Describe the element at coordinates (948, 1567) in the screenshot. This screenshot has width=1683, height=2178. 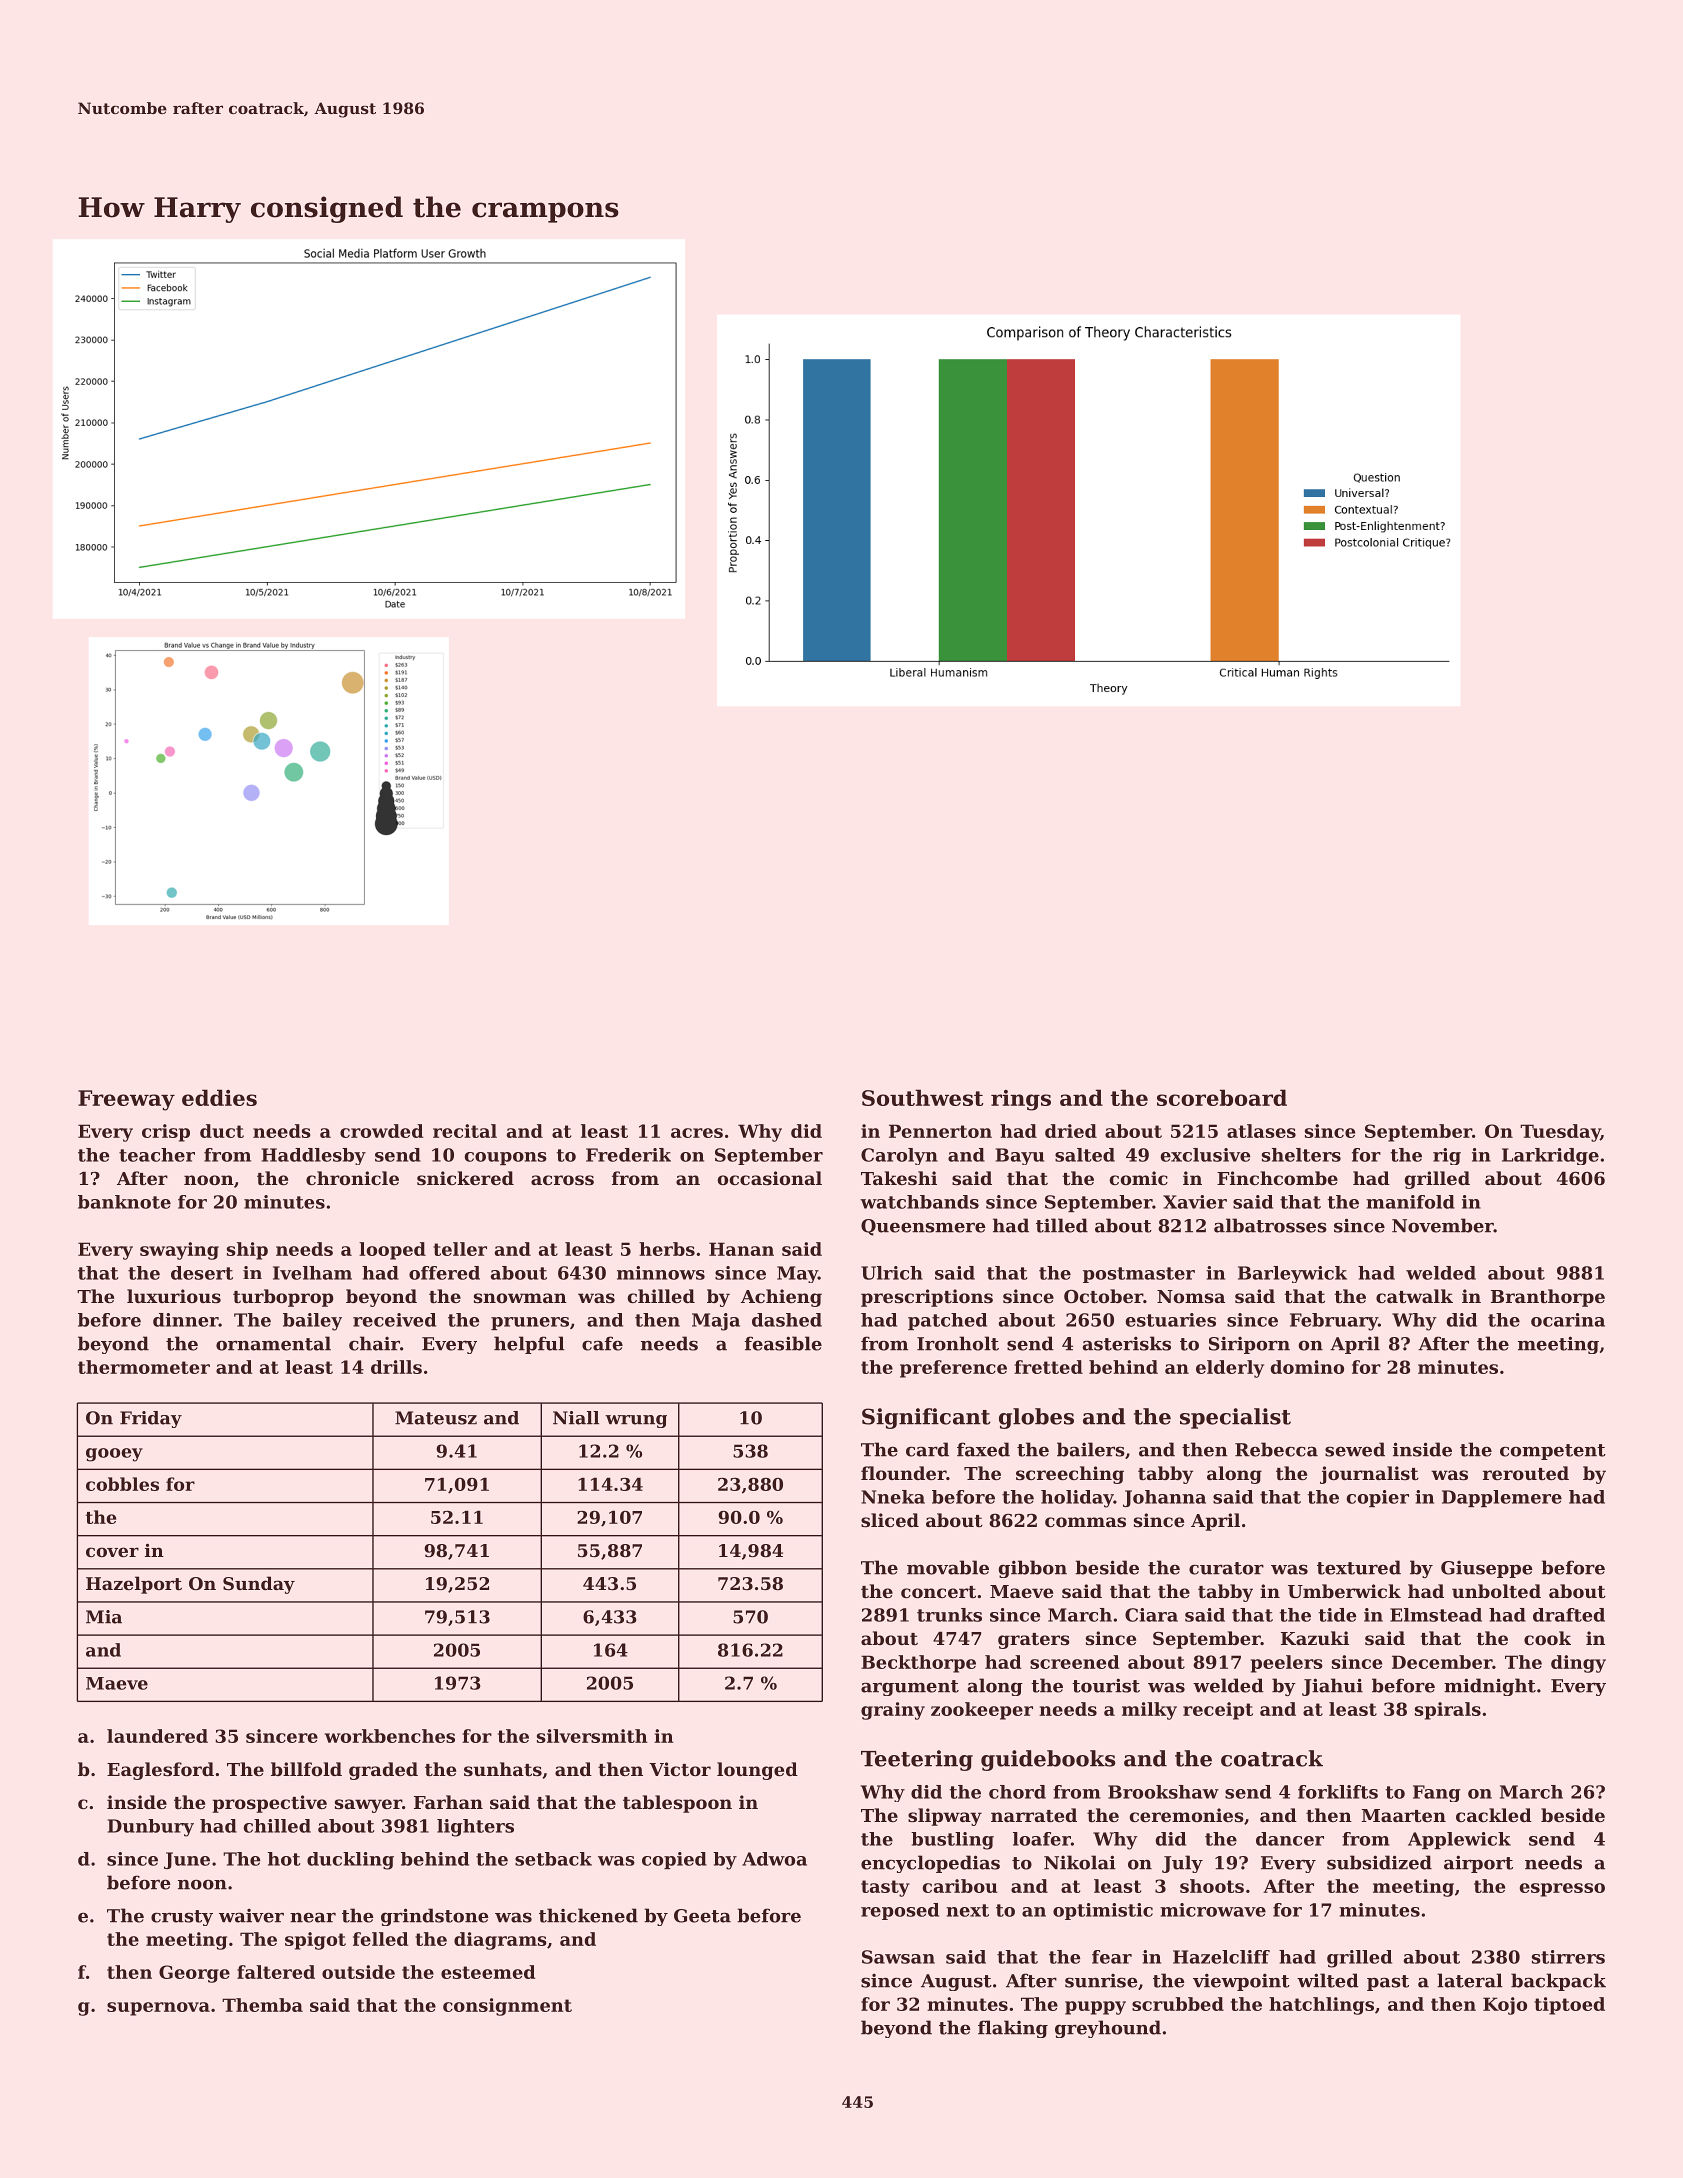
I see `movable` at that location.
